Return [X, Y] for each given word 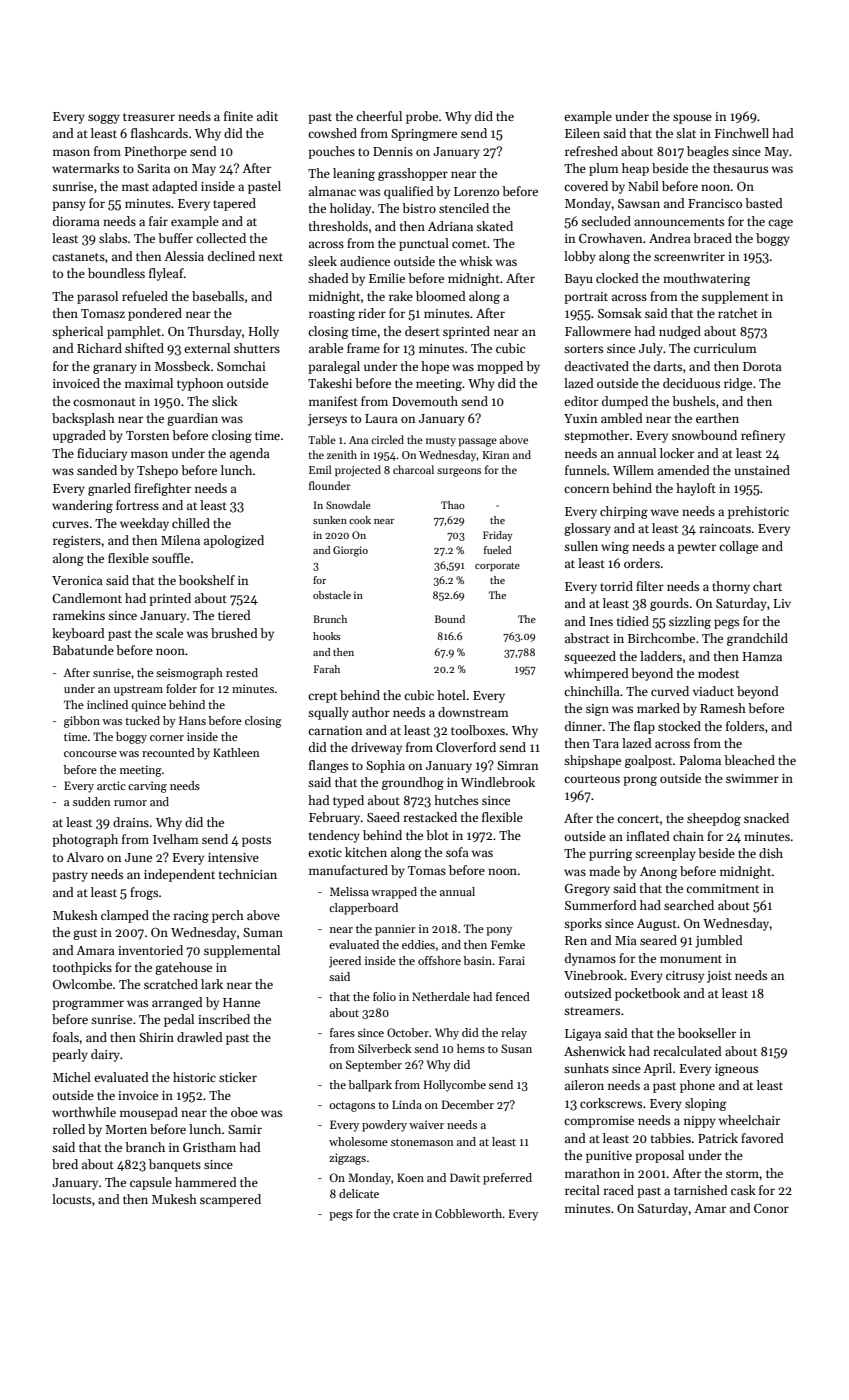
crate [406, 1214]
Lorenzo [476, 191]
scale [169, 633]
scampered [230, 1200]
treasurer [149, 117]
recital [582, 1190]
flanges [328, 766]
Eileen [582, 133]
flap [644, 727]
